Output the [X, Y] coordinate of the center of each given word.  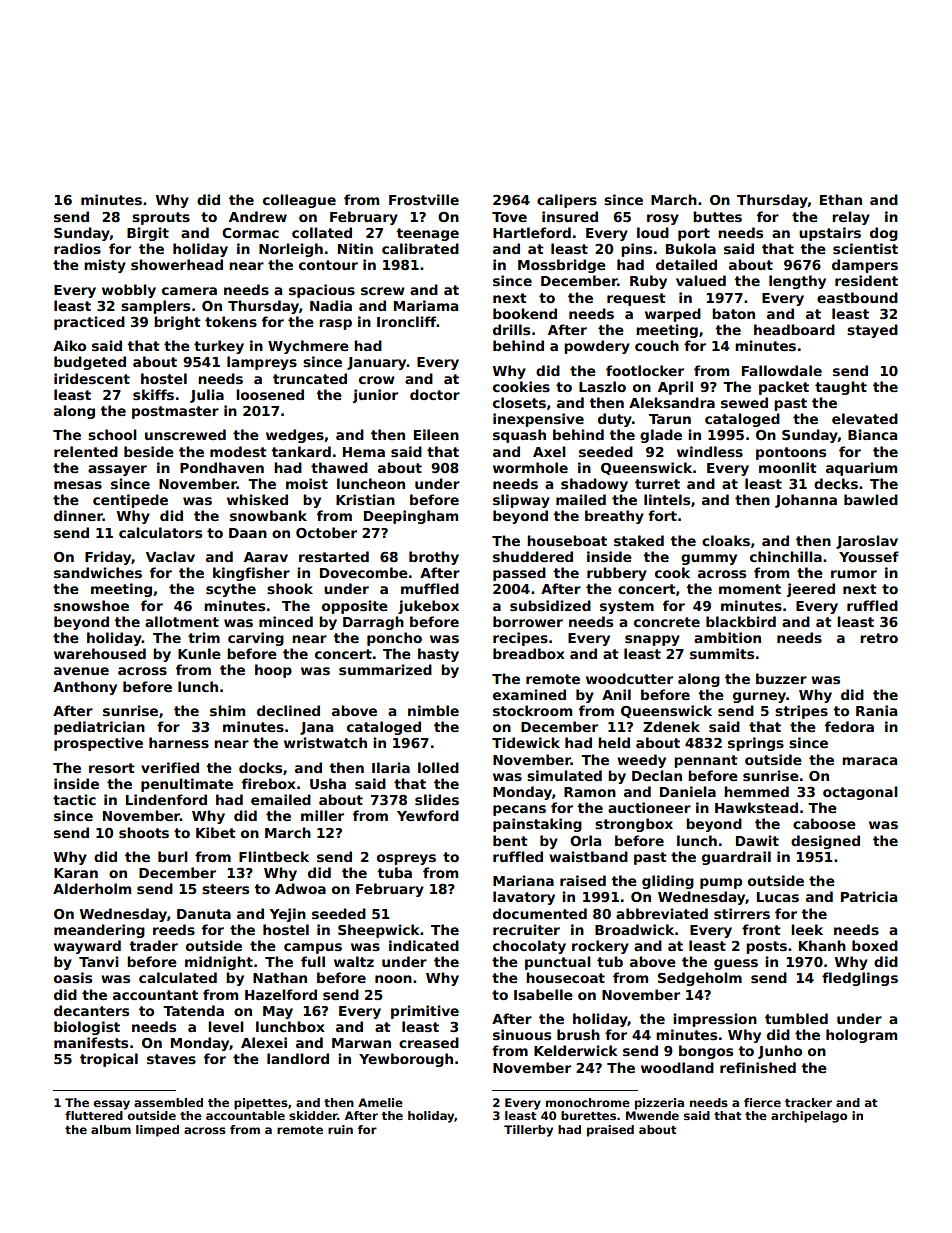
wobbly [129, 291]
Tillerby [528, 1131]
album [111, 1129]
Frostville [424, 199]
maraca [869, 761]
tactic [74, 799]
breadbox [529, 653]
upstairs [830, 234]
